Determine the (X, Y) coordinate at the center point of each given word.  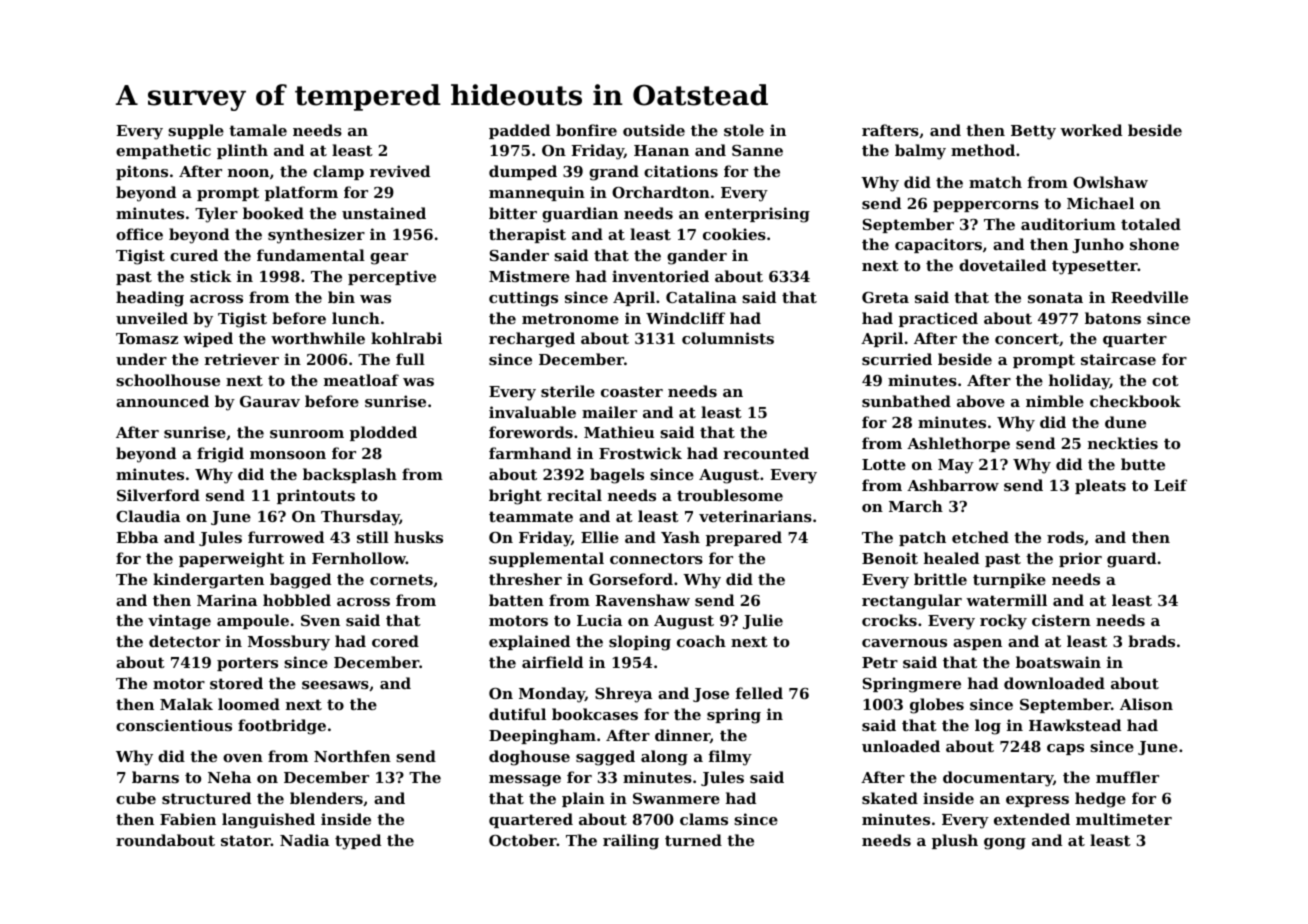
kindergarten (208, 581)
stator (246, 840)
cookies (734, 234)
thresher (525, 579)
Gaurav (270, 401)
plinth (242, 151)
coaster (632, 391)
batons (1113, 318)
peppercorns (986, 206)
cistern (1061, 620)
